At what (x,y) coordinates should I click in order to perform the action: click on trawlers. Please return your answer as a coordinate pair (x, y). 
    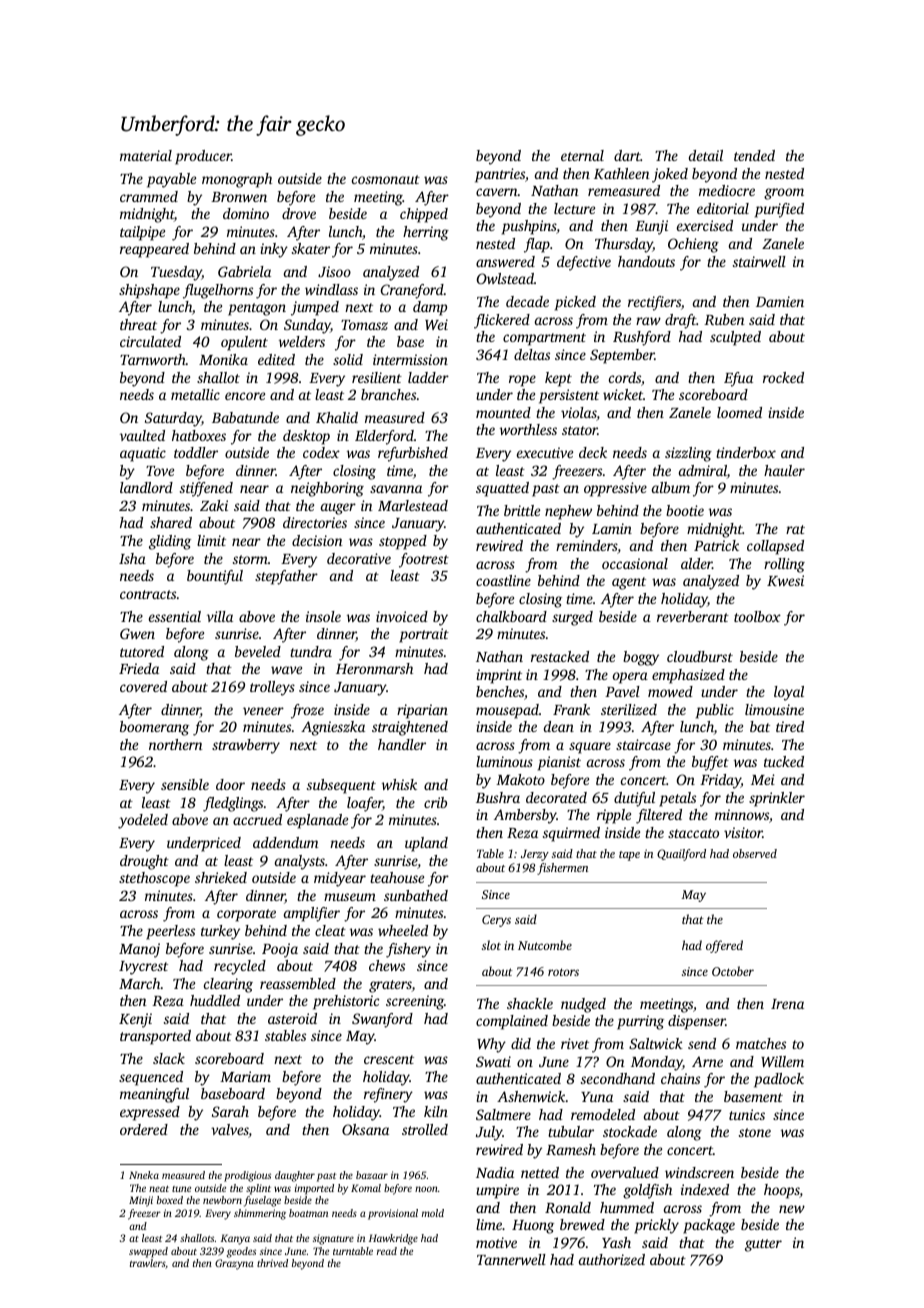
    Looking at the image, I should click on (147, 1263).
